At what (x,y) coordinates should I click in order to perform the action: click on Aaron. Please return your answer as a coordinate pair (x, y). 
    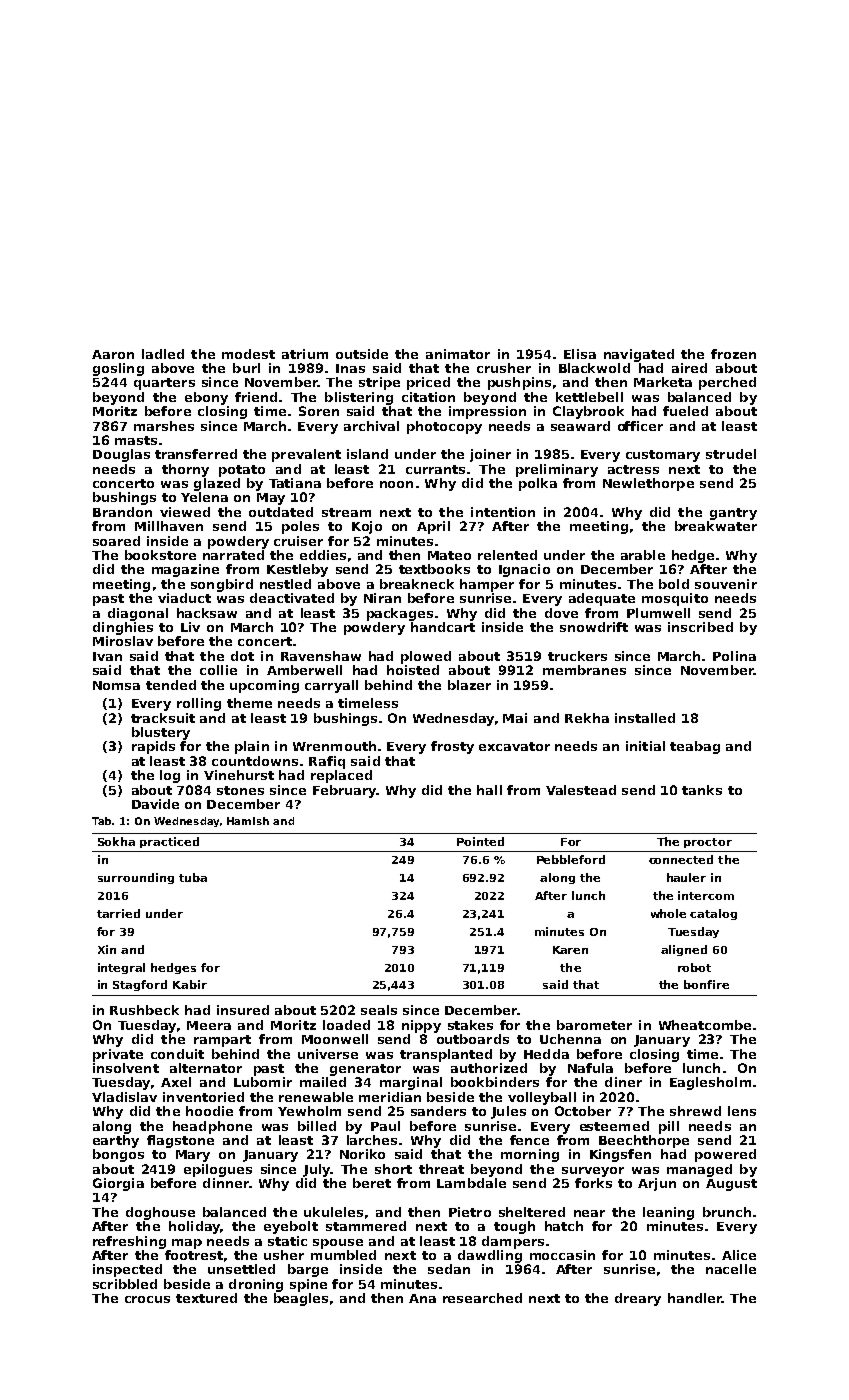
    Looking at the image, I should click on (113, 354).
